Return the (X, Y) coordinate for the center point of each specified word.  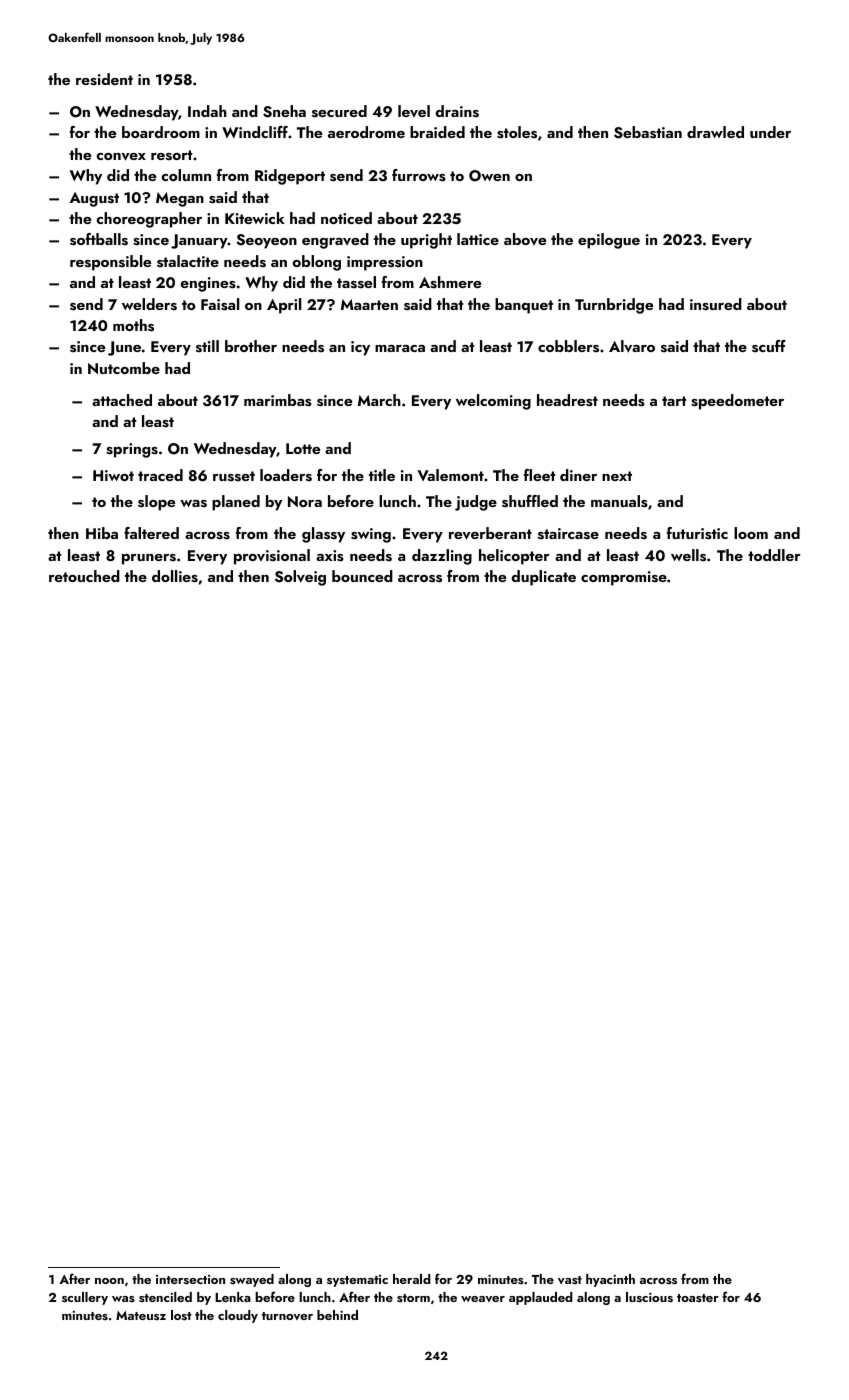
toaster (698, 1298)
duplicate (544, 578)
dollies (175, 576)
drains (457, 111)
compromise (624, 578)
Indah (207, 111)
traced (160, 475)
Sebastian (648, 132)
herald (412, 1279)
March (379, 400)
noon (109, 1281)
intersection (190, 1279)
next (617, 476)
